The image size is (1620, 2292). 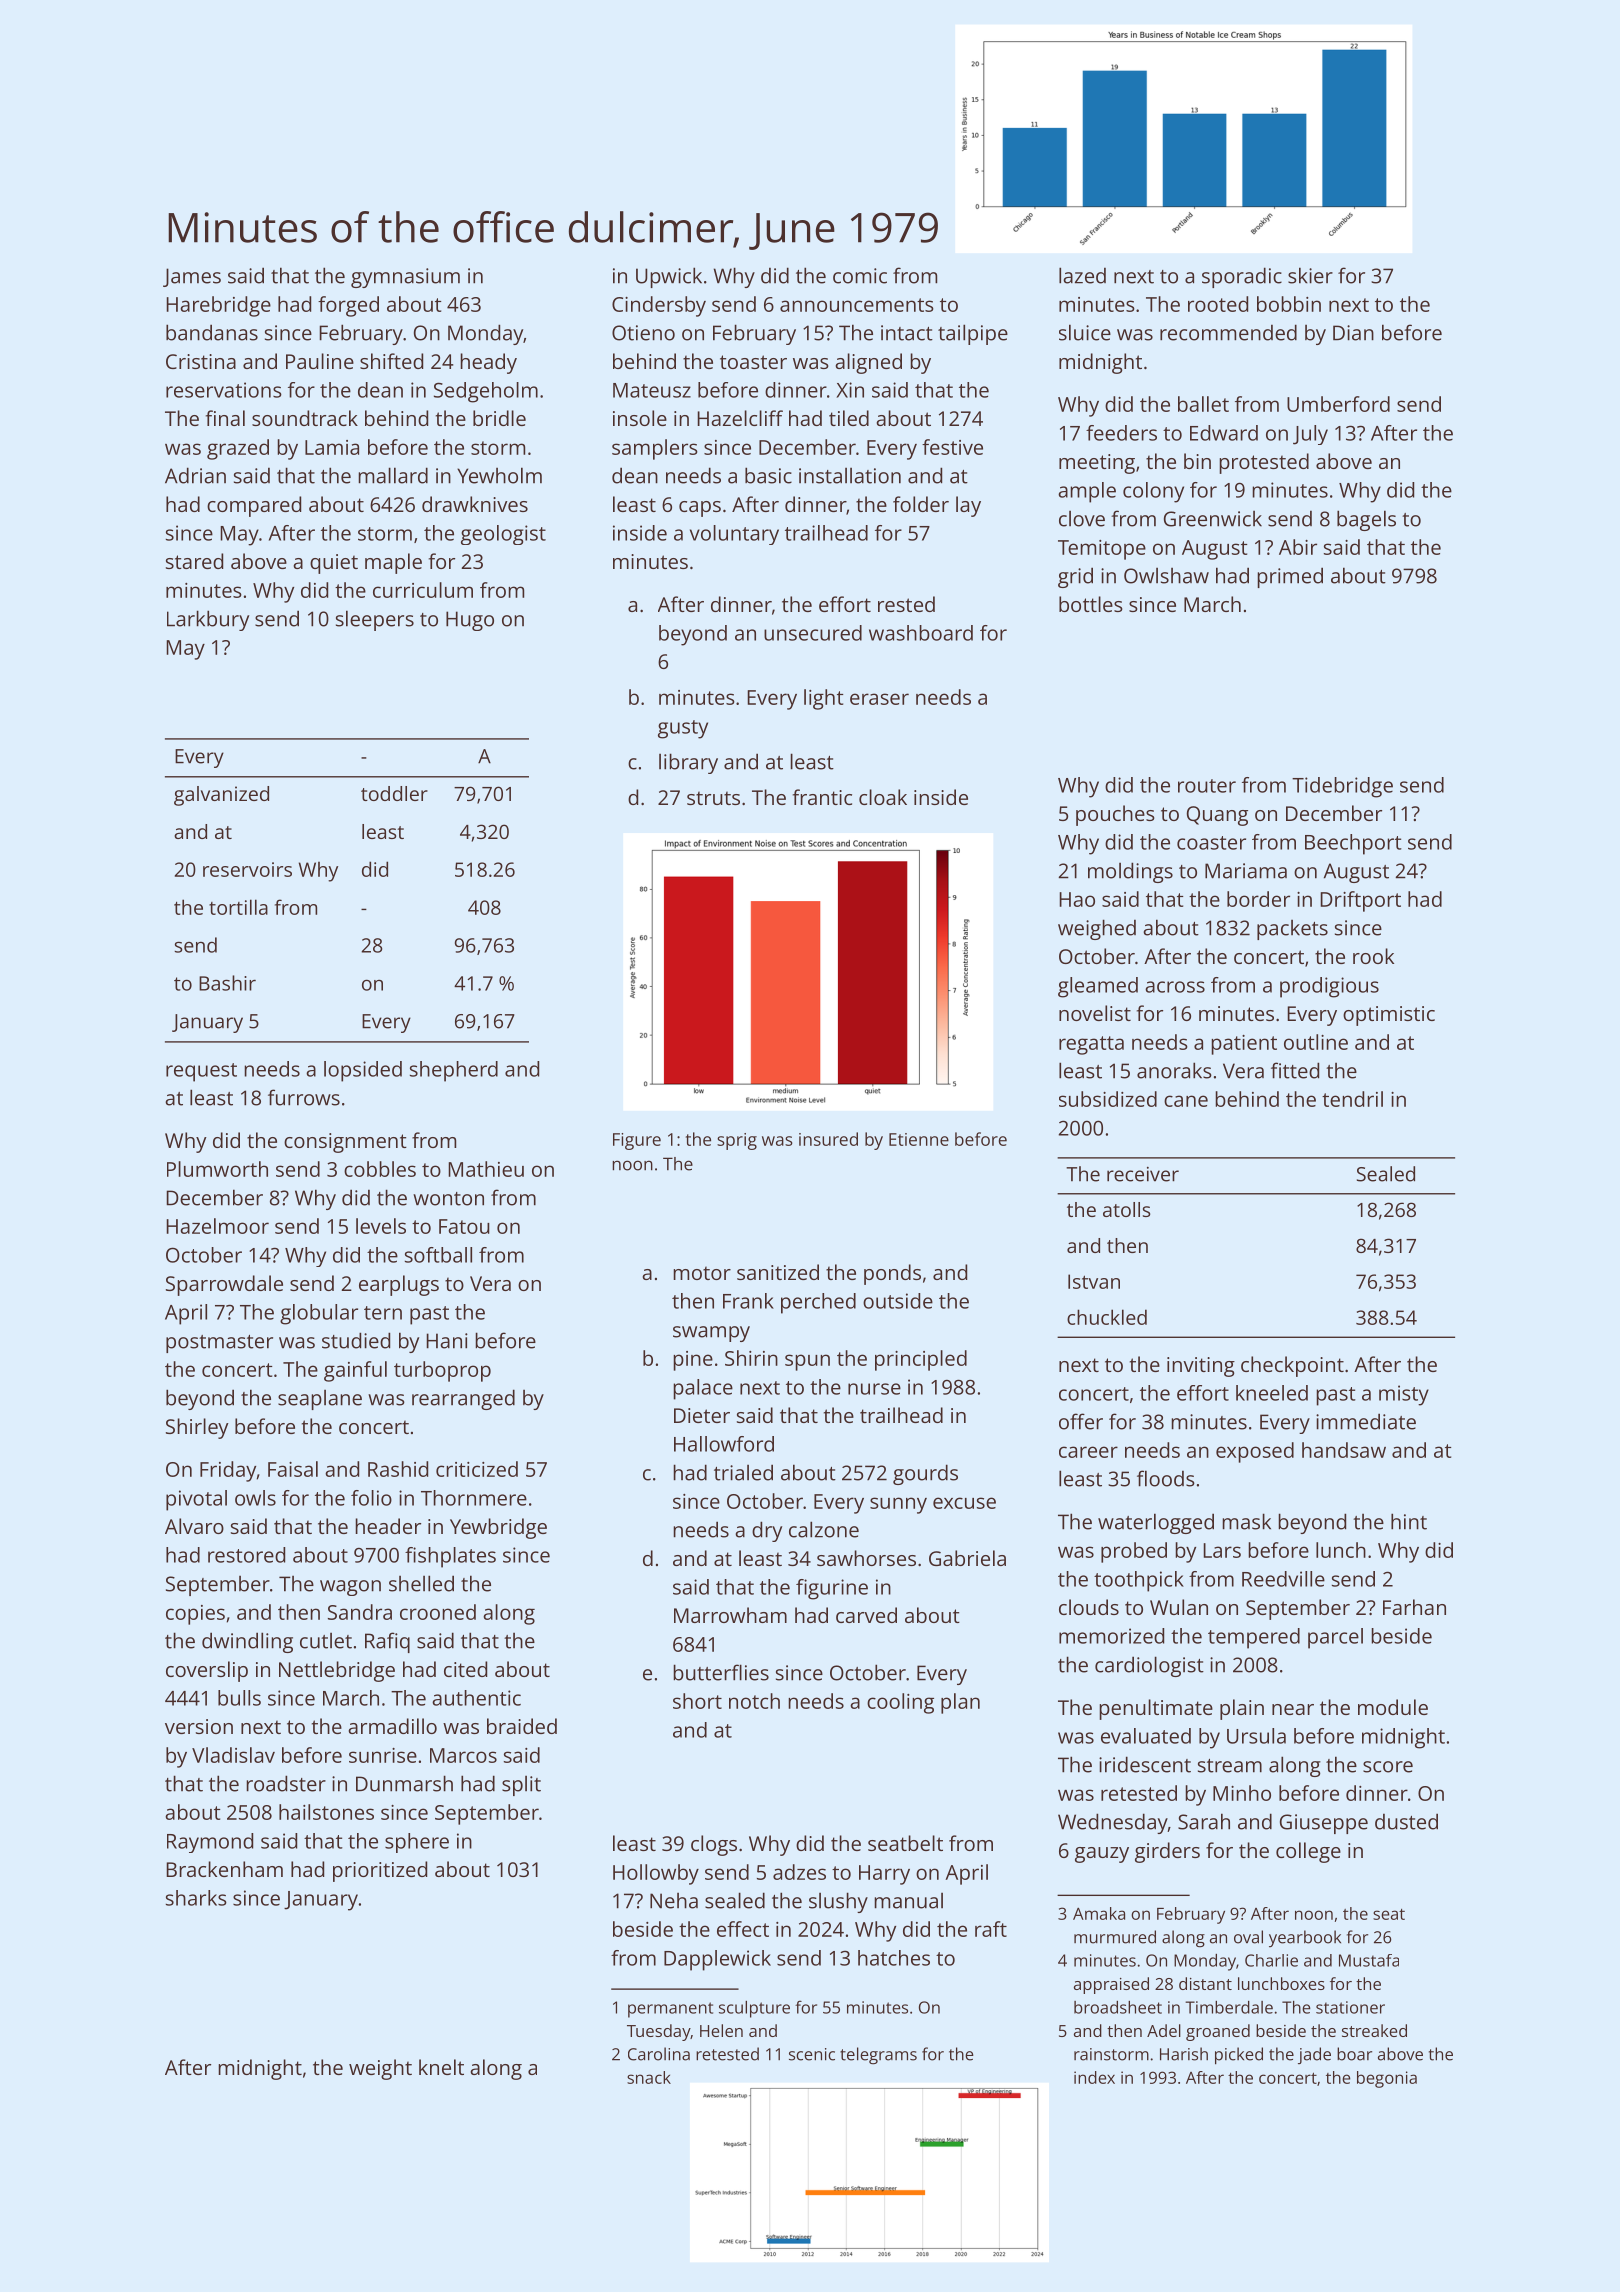 I want to click on raft, so click(x=991, y=1929).
